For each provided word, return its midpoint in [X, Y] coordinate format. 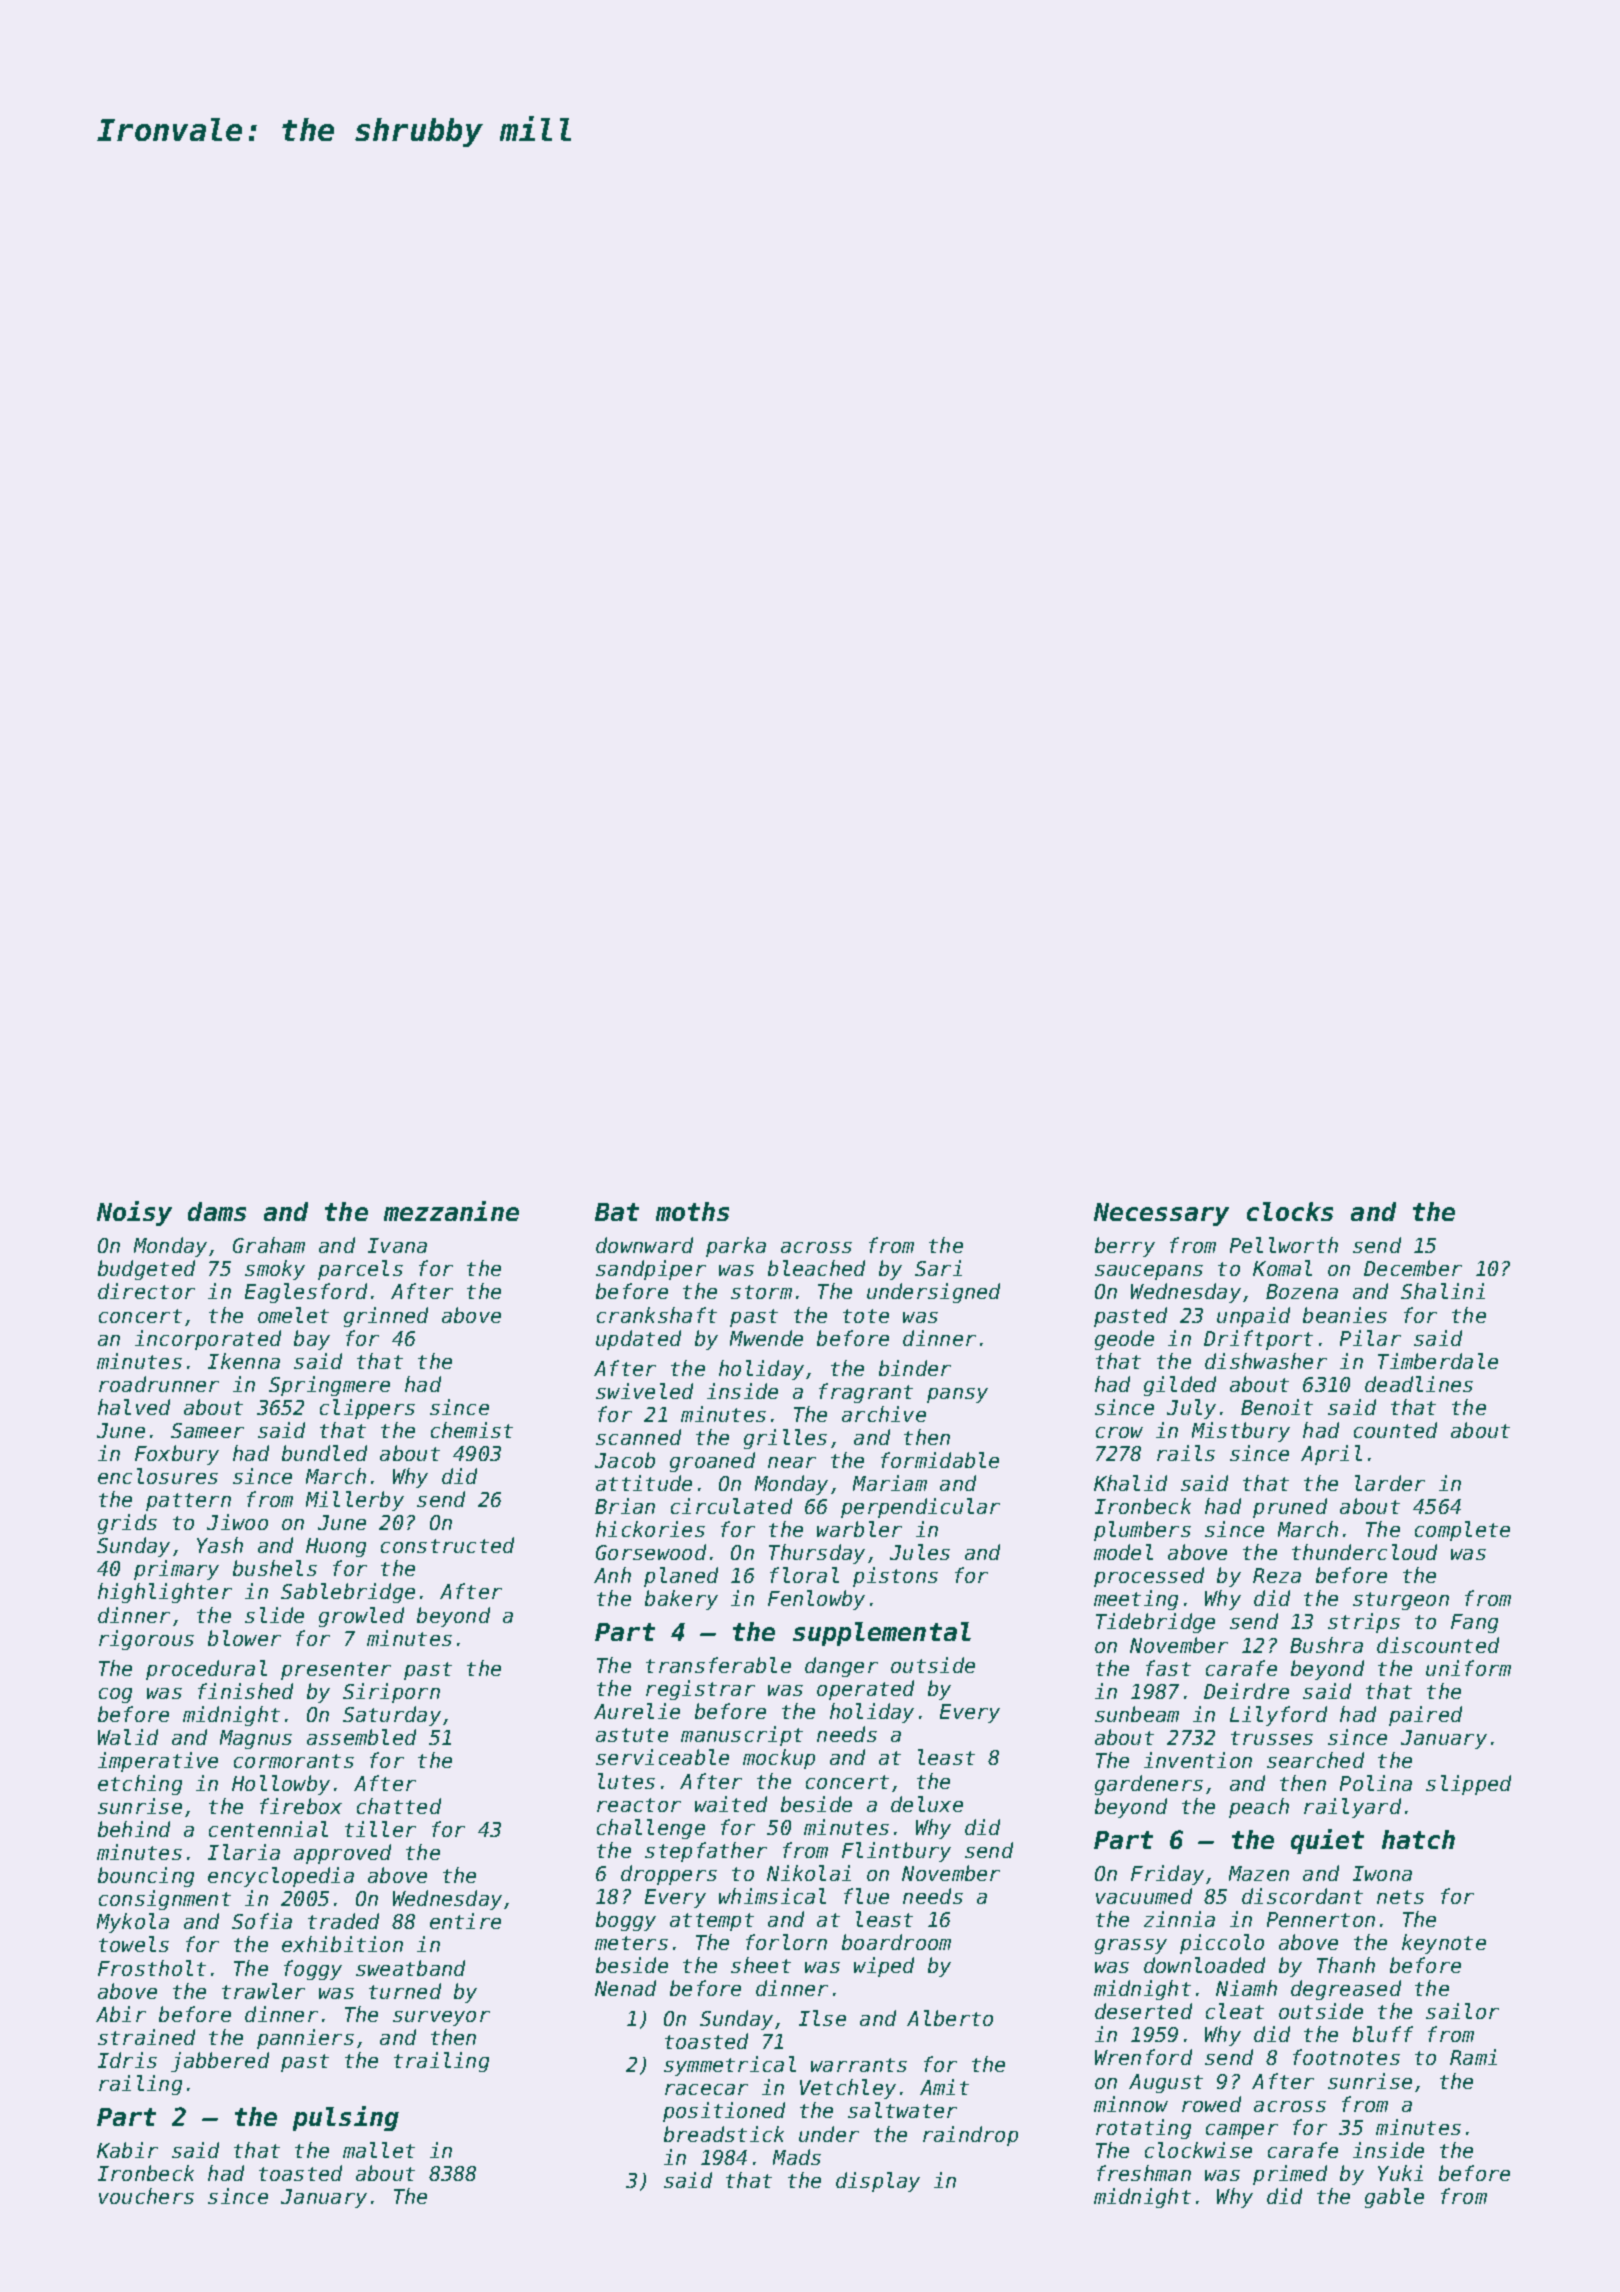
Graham [269, 1245]
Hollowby [281, 1785]
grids [127, 1524]
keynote [1444, 1944]
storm [761, 1292]
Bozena [1302, 1291]
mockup [779, 1759]
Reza [1277, 1575]
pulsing [346, 2118]
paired [1425, 1716]
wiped [884, 1967]
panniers [305, 2039]
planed [681, 1577]
